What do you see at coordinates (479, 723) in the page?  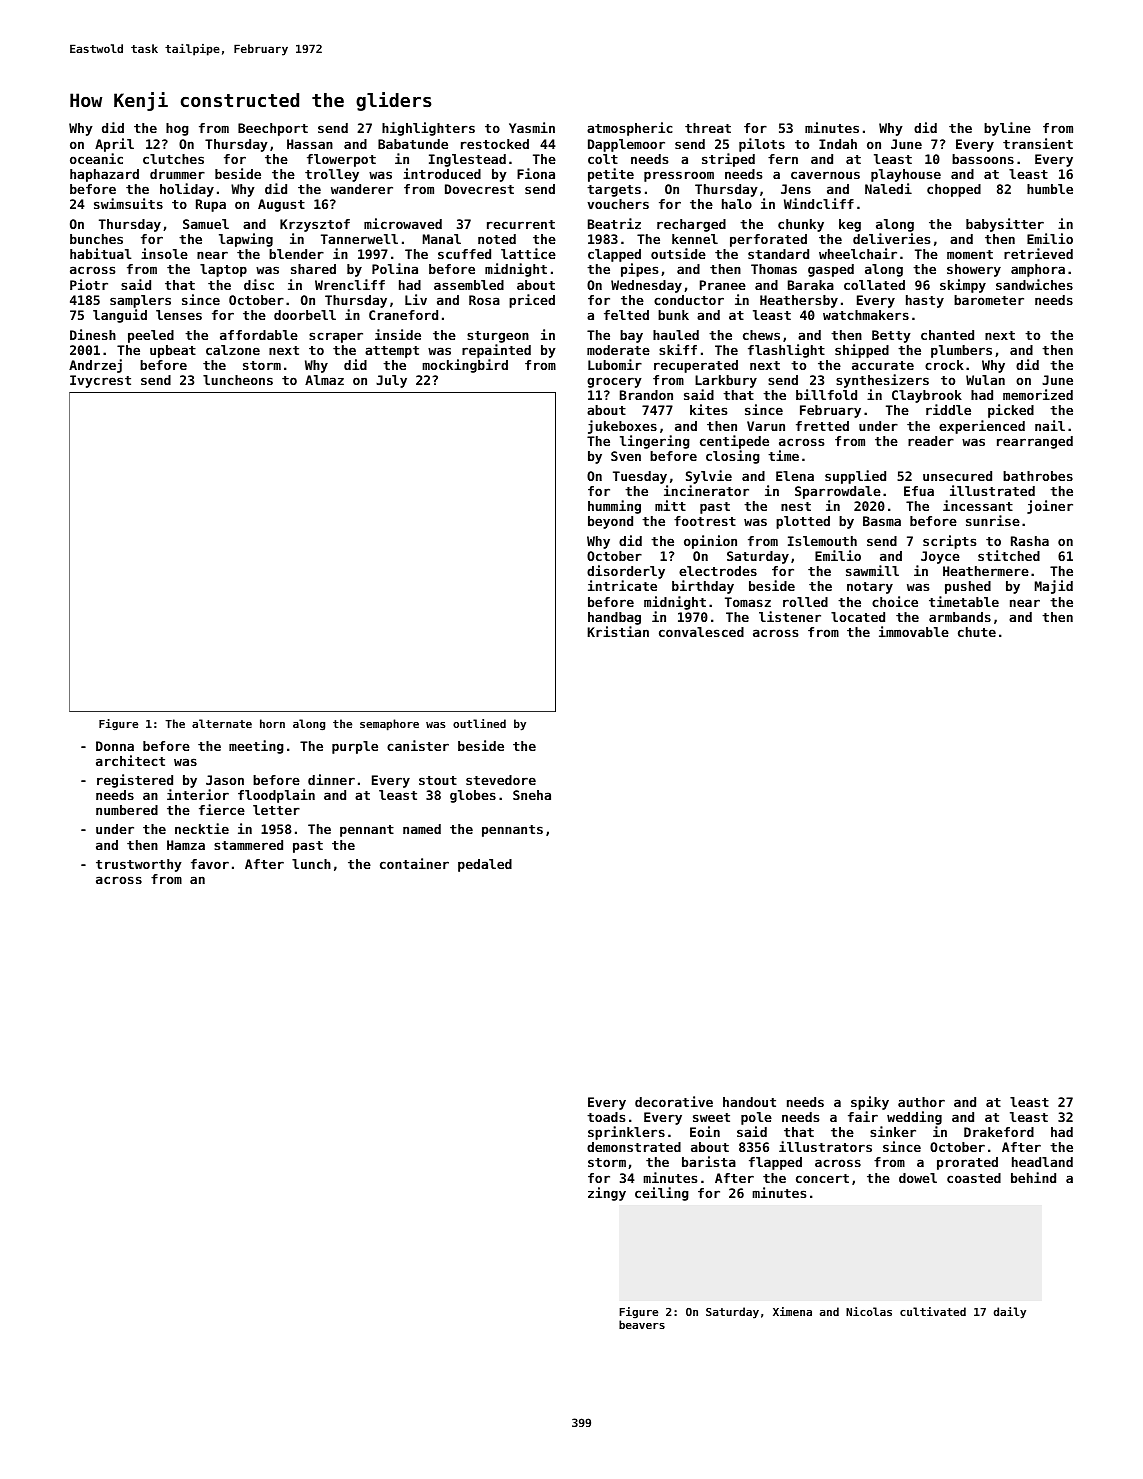 I see `outlined` at bounding box center [479, 723].
